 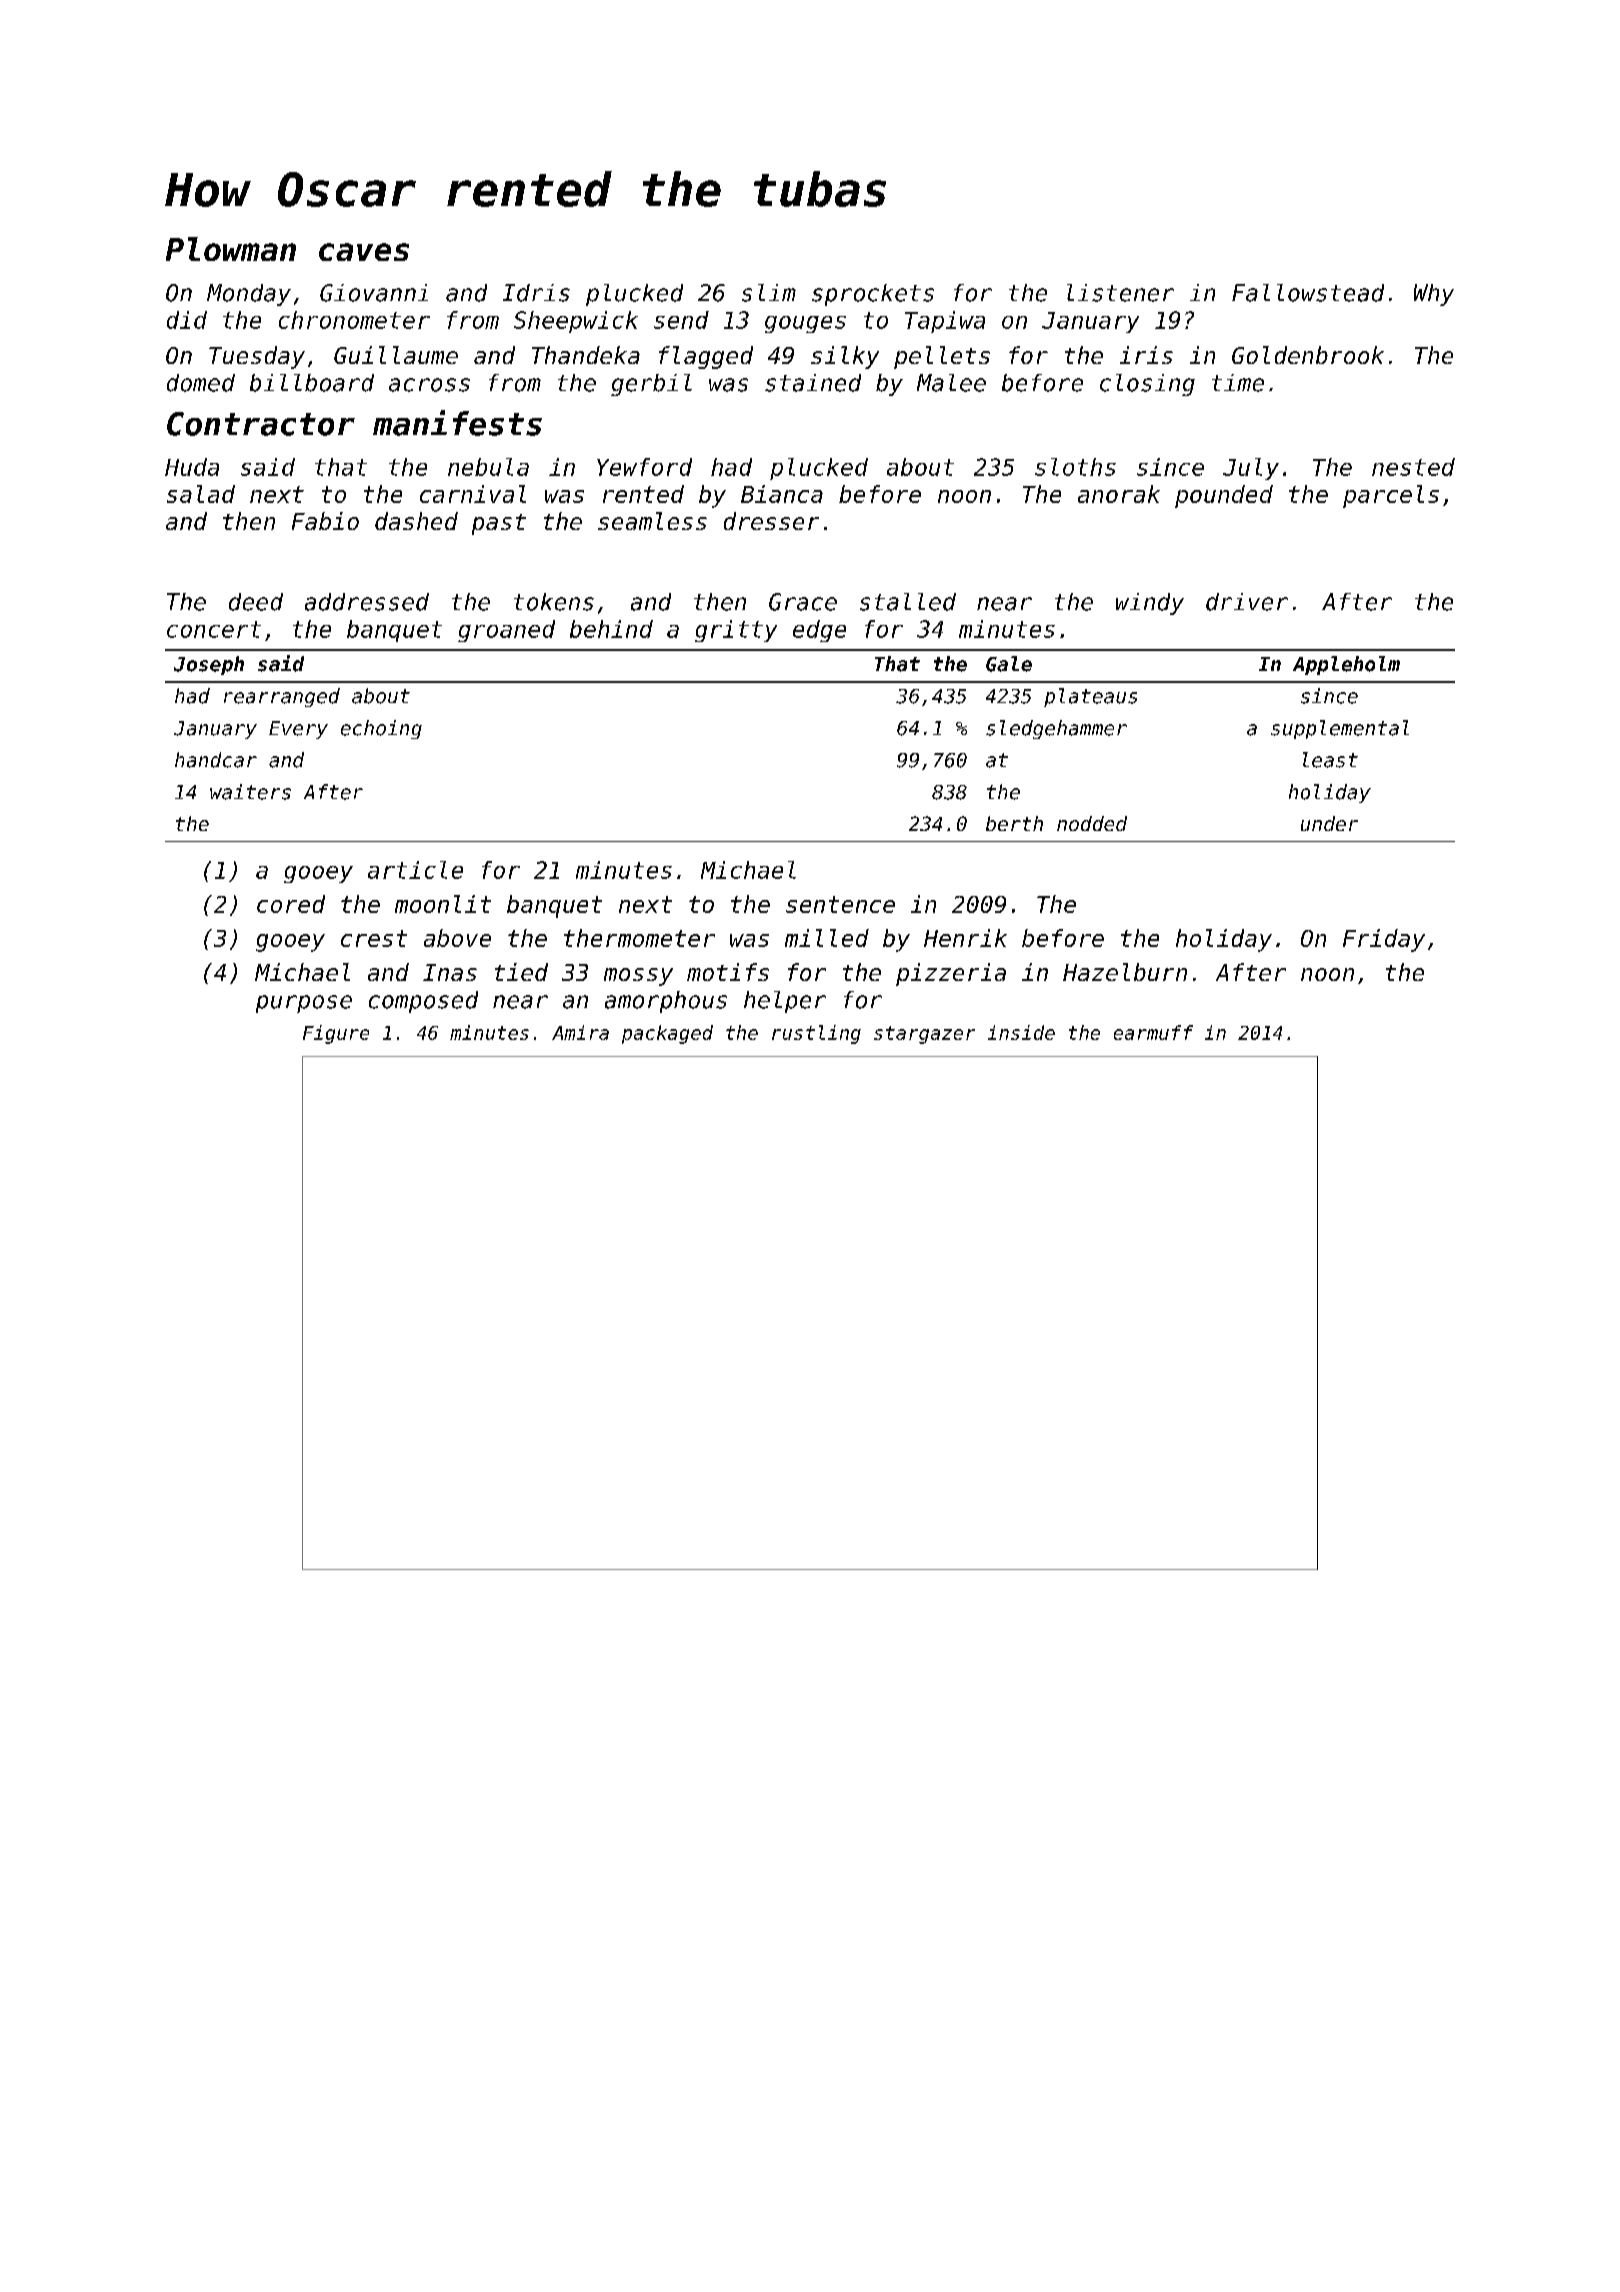 What do you see at coordinates (827, 938) in the image?
I see `milled` at bounding box center [827, 938].
